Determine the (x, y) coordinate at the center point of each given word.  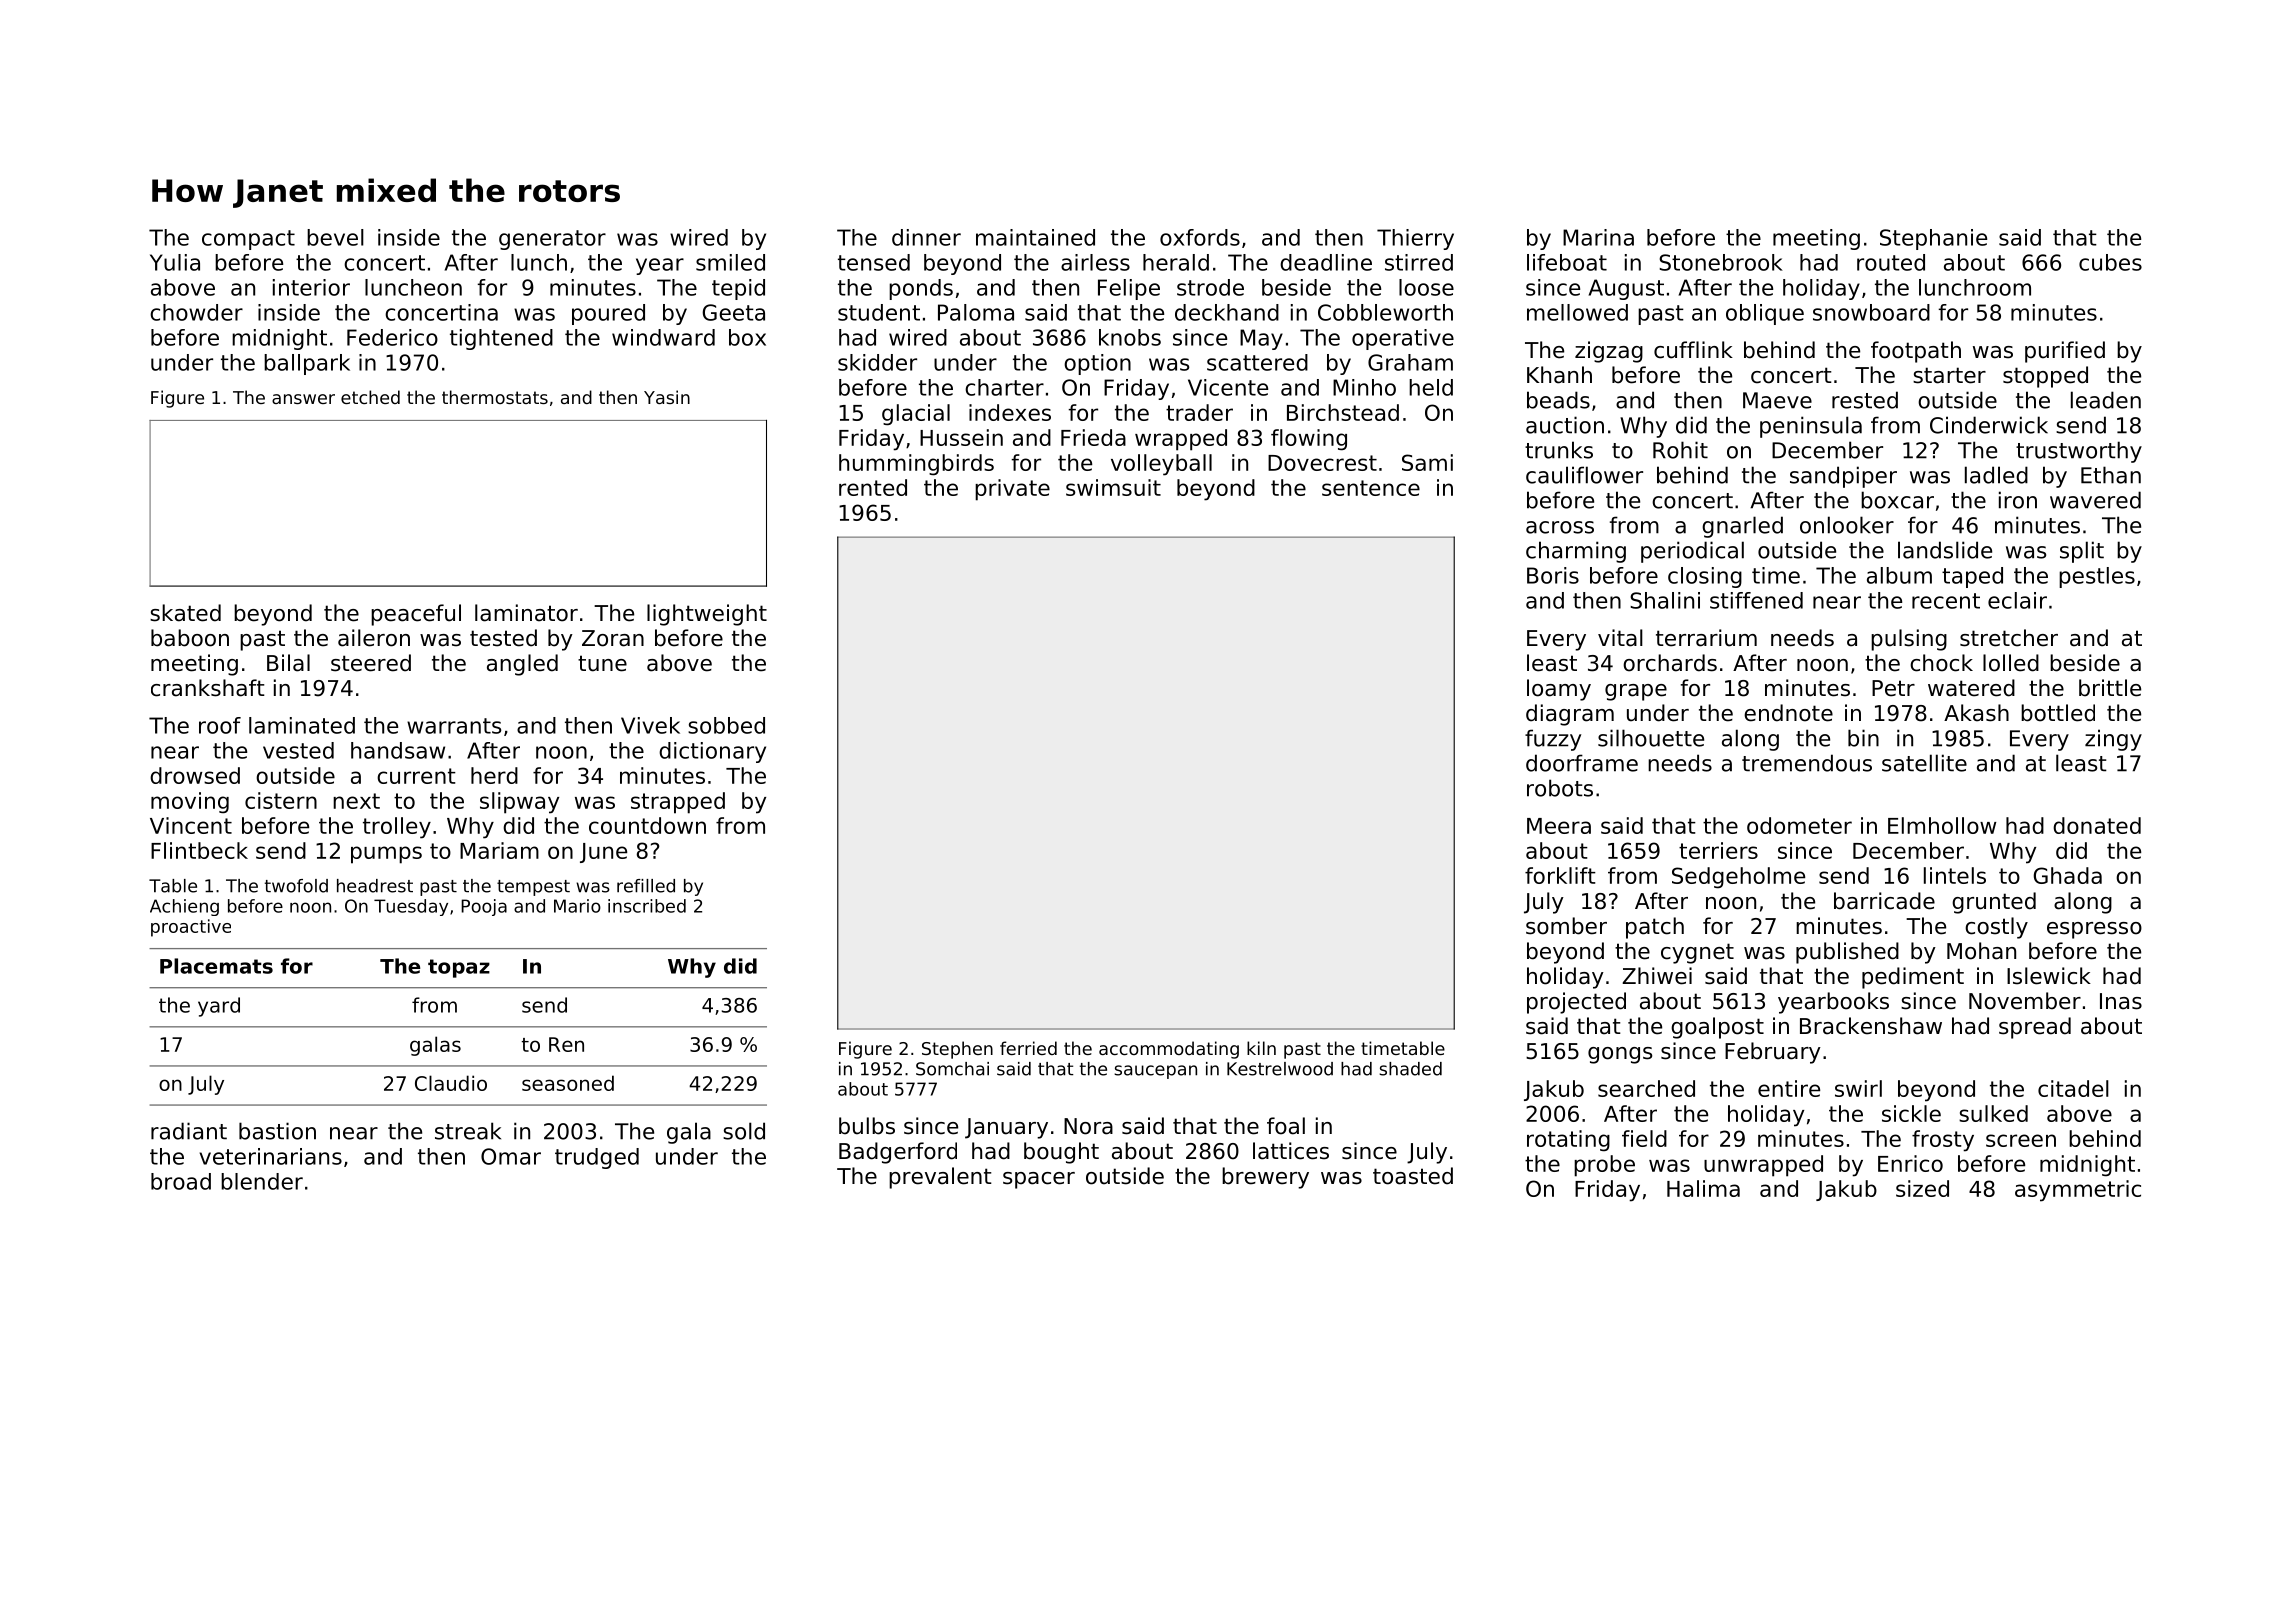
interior (311, 287)
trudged (597, 1158)
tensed (874, 262)
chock (1941, 663)
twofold (296, 886)
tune (602, 663)
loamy (1559, 690)
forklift (1560, 875)
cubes (2110, 262)
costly (1996, 928)
